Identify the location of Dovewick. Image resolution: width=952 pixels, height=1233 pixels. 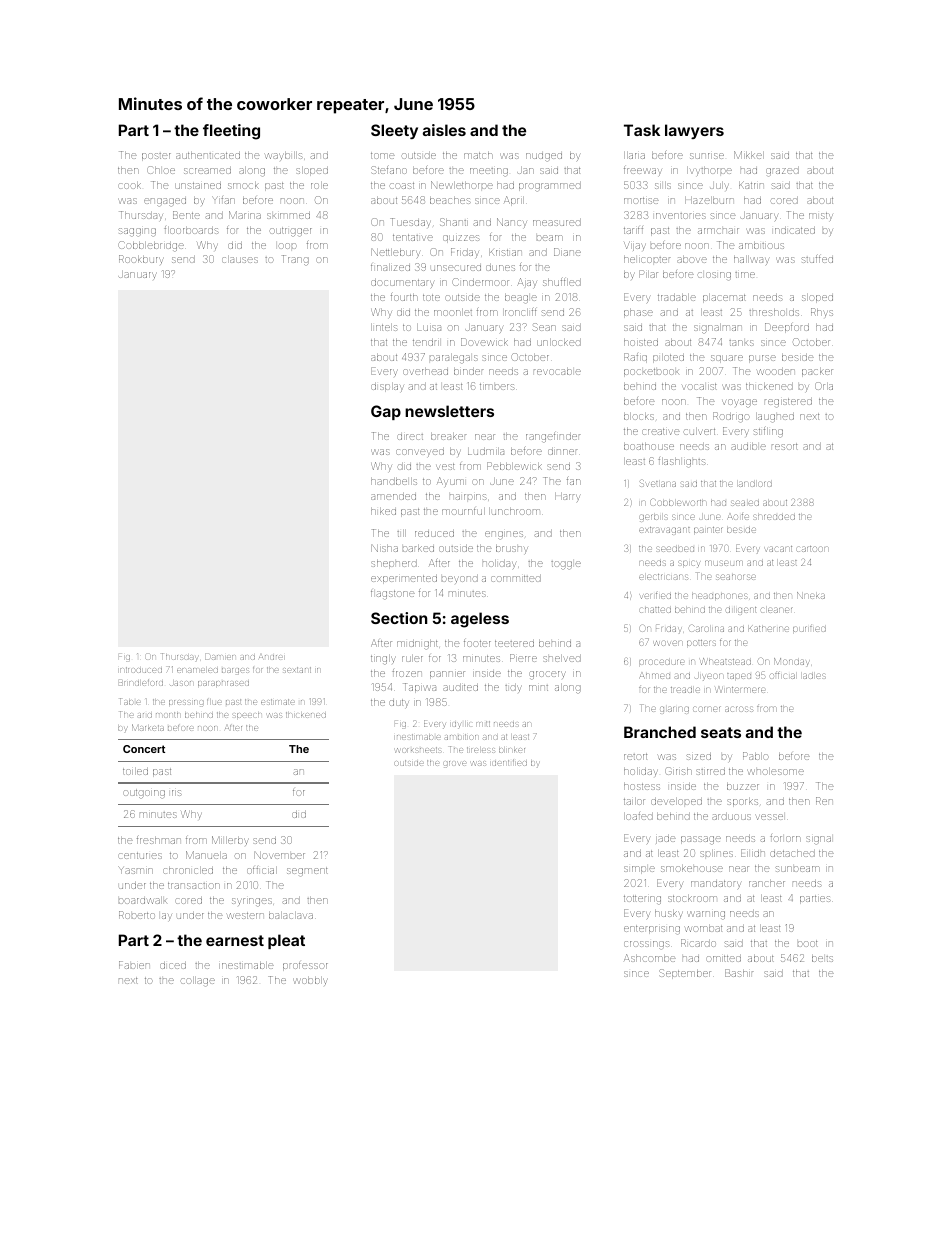
(484, 342).
